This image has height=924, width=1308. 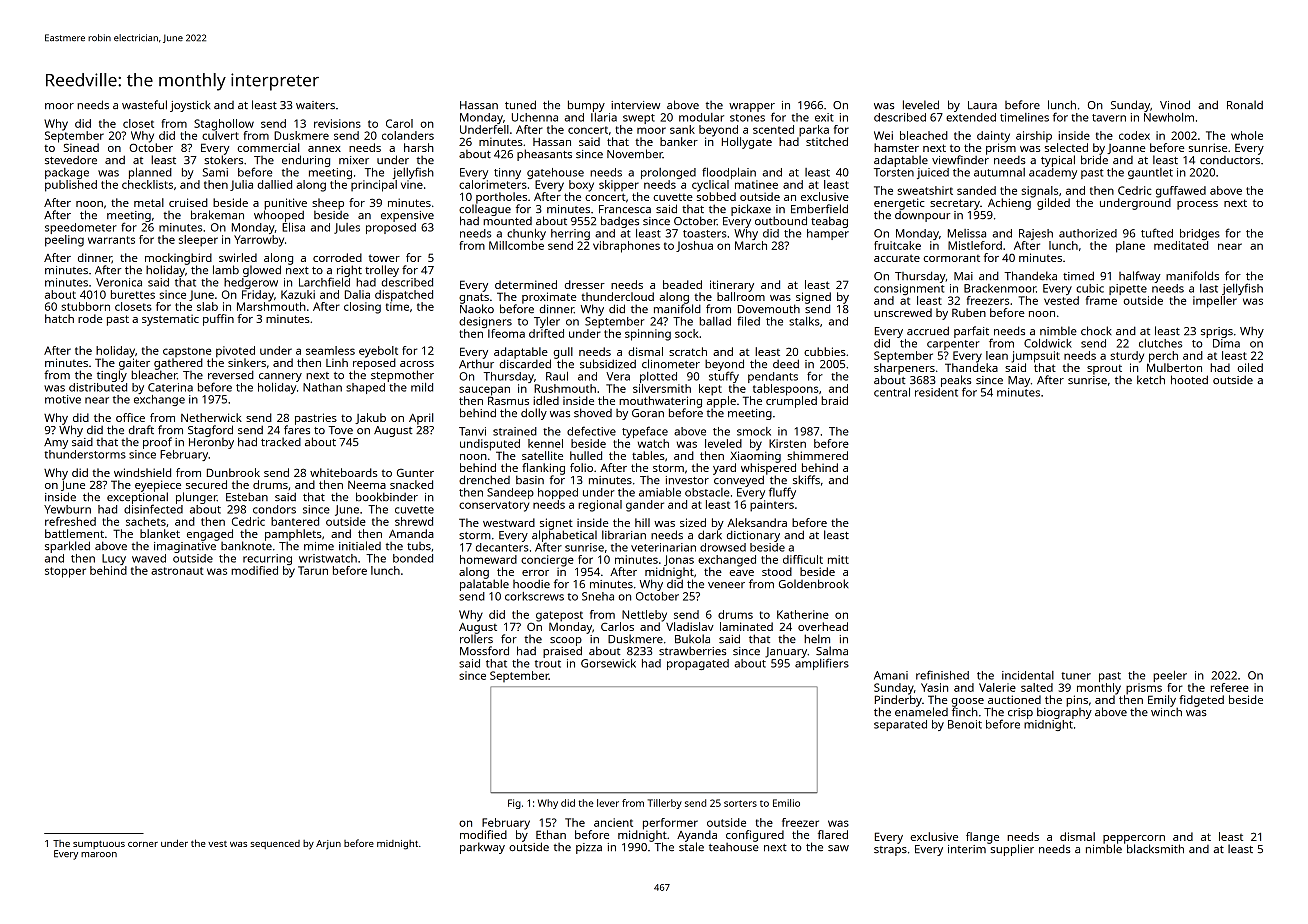 I want to click on ketch, so click(x=1151, y=379).
